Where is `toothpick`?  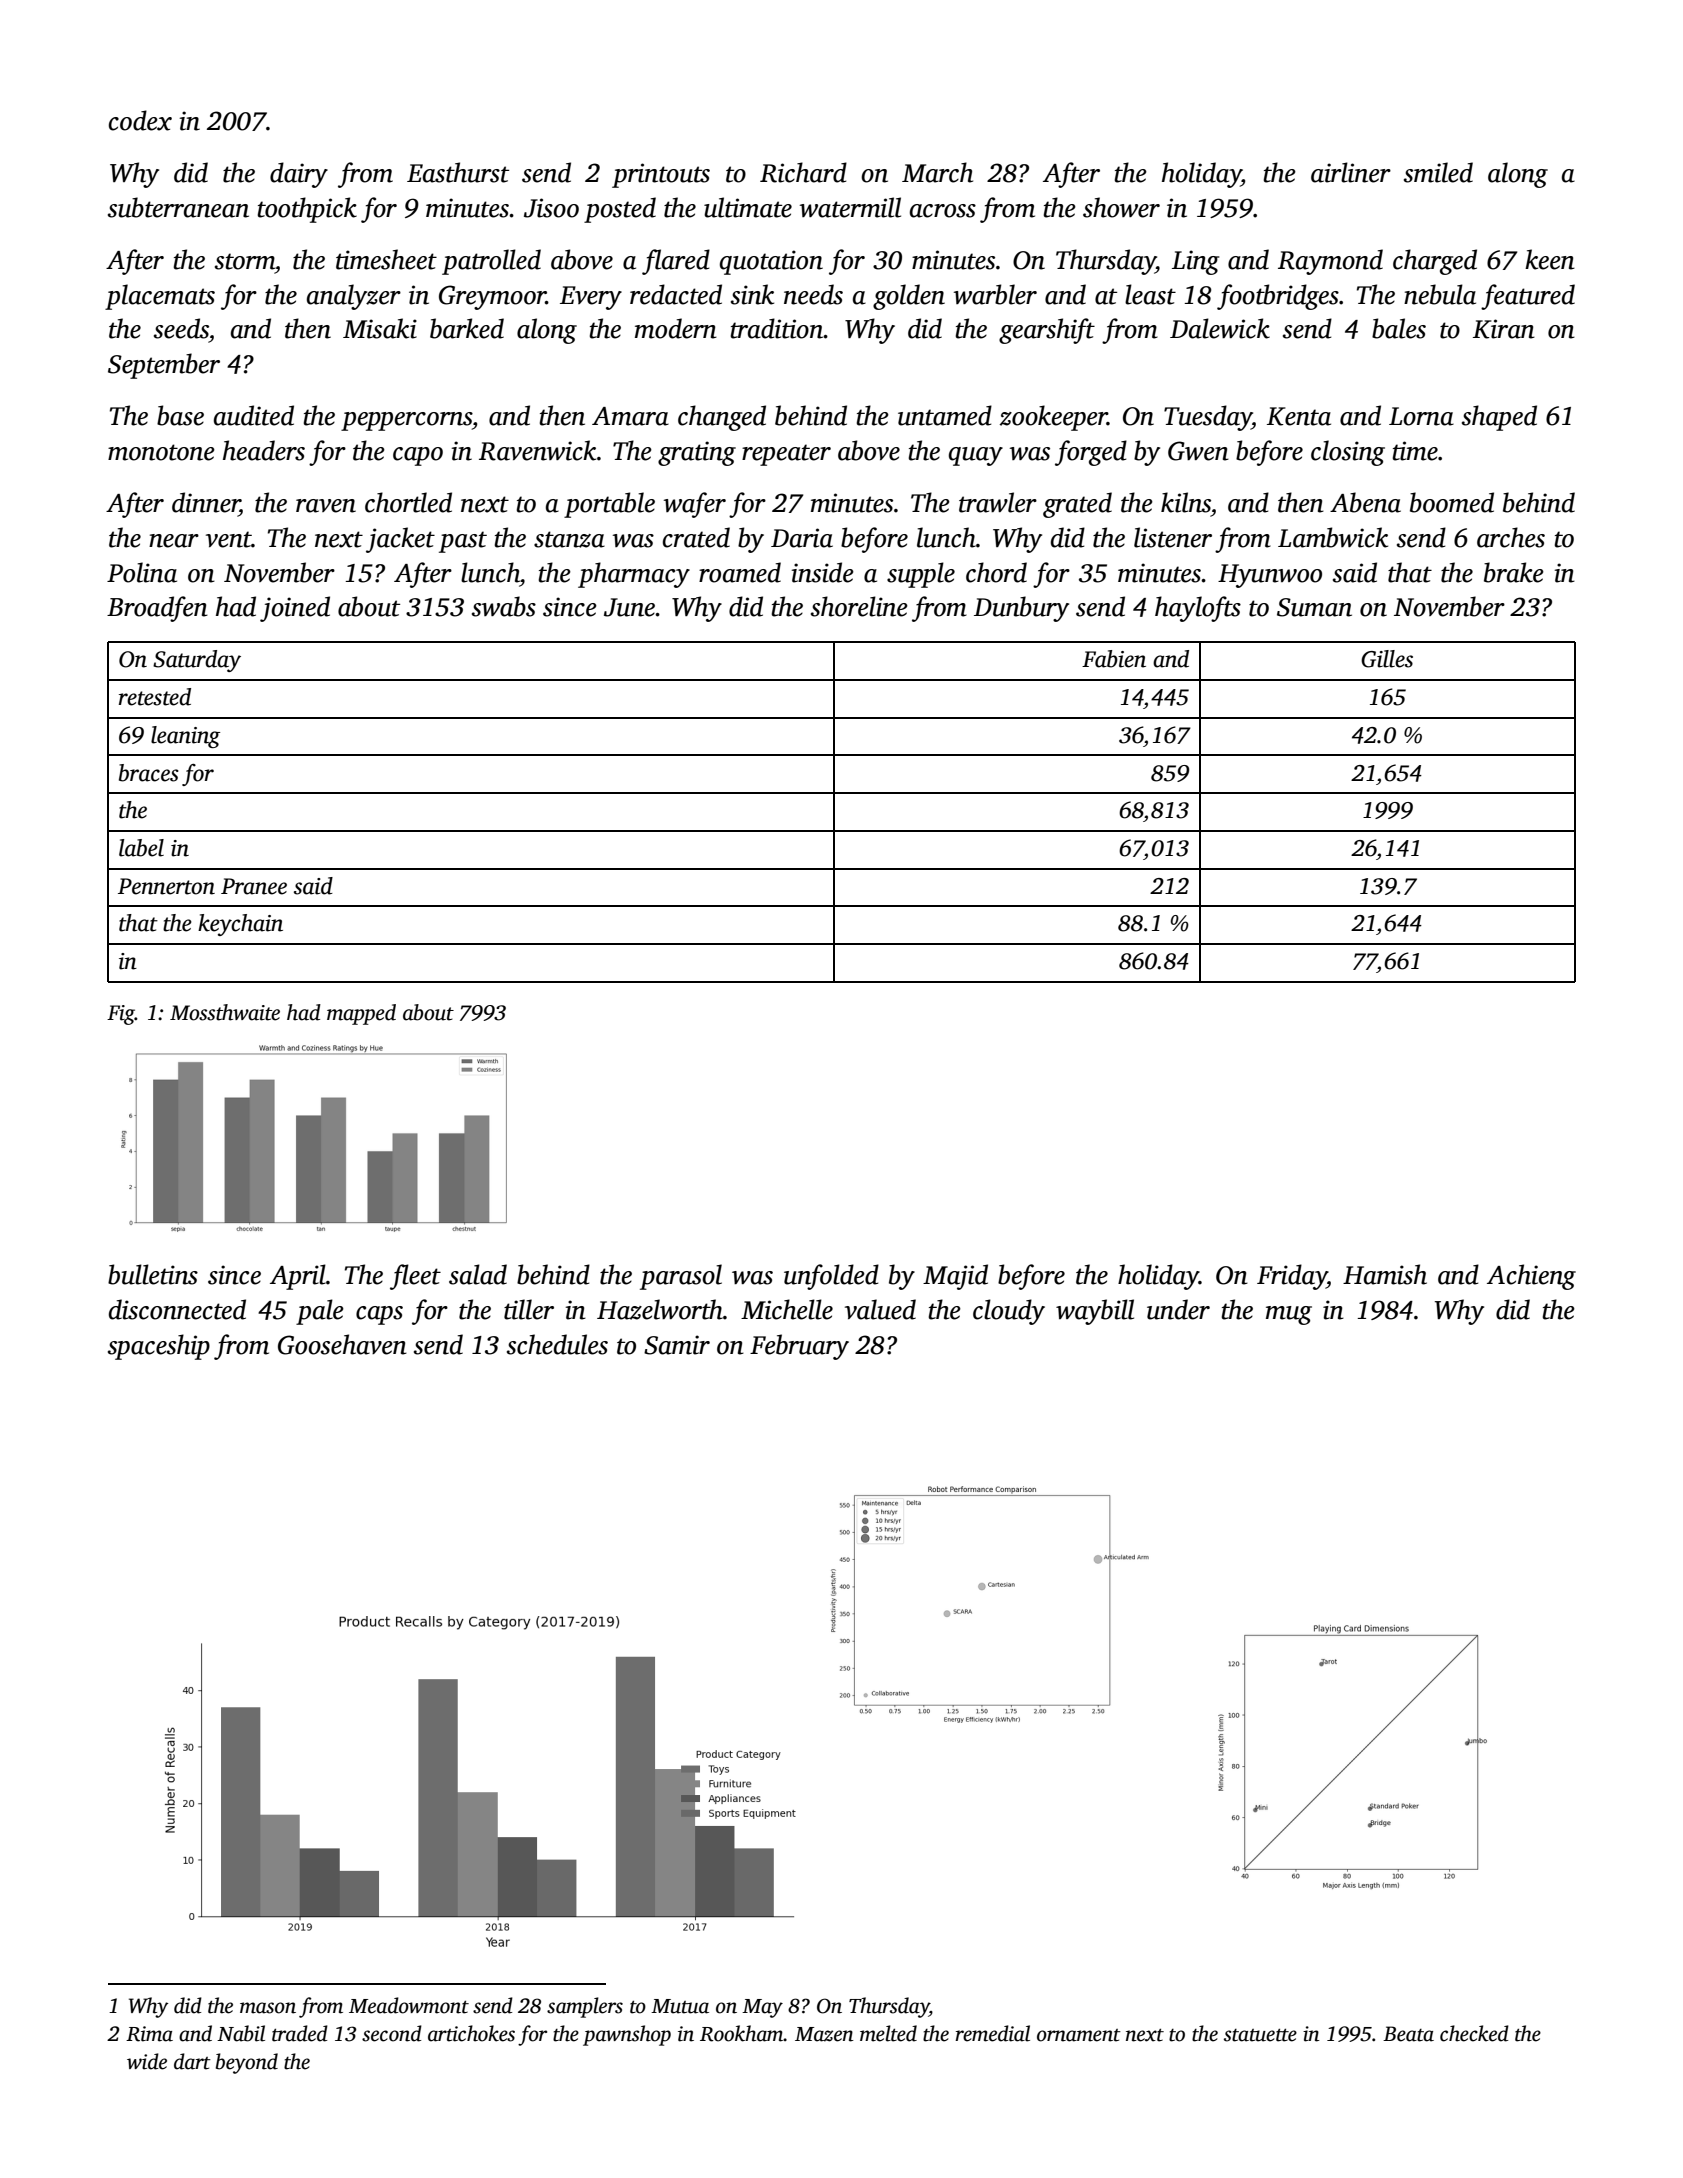
toothpick is located at coordinates (307, 210).
